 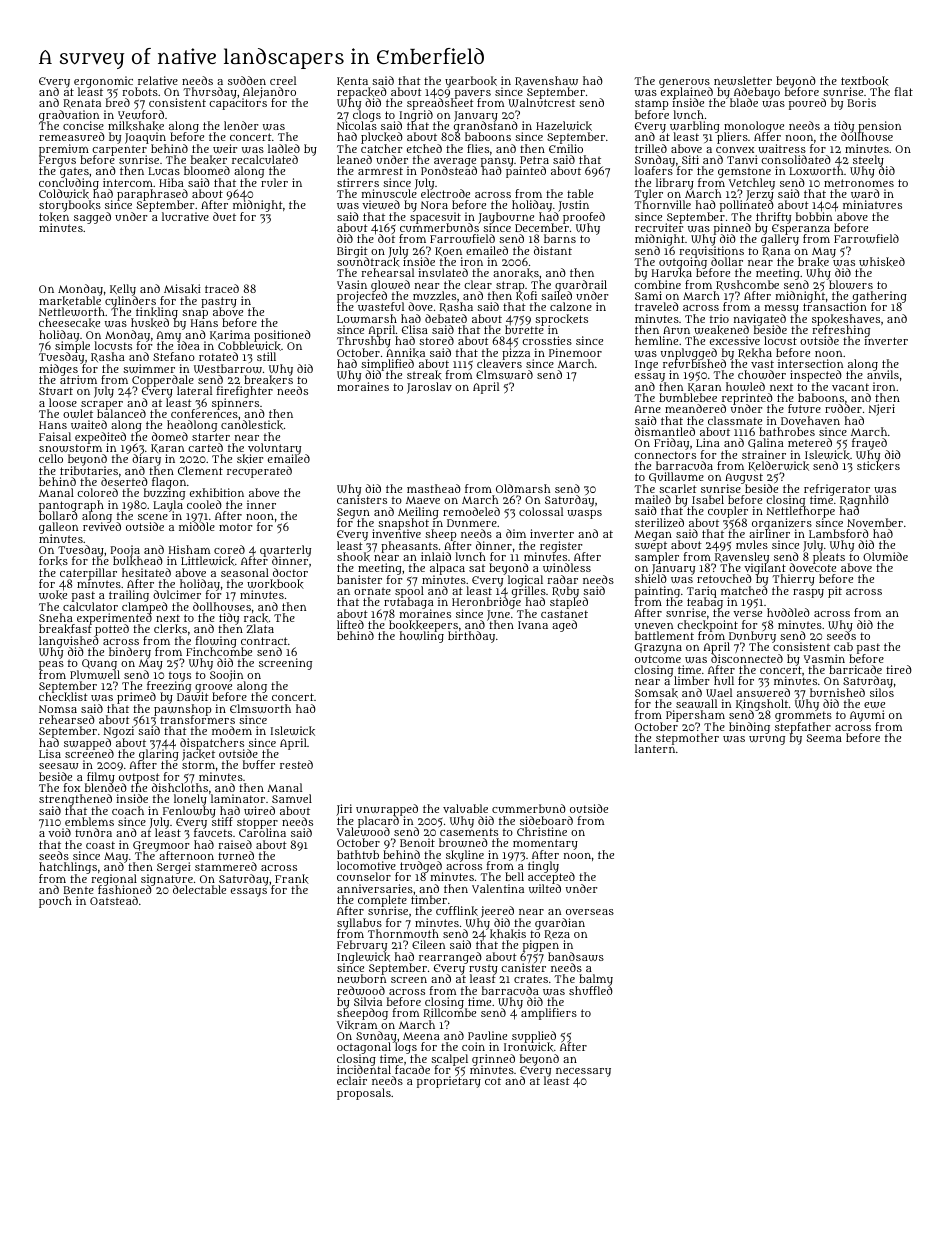 What do you see at coordinates (449, 1082) in the screenshot?
I see `proprietary` at bounding box center [449, 1082].
